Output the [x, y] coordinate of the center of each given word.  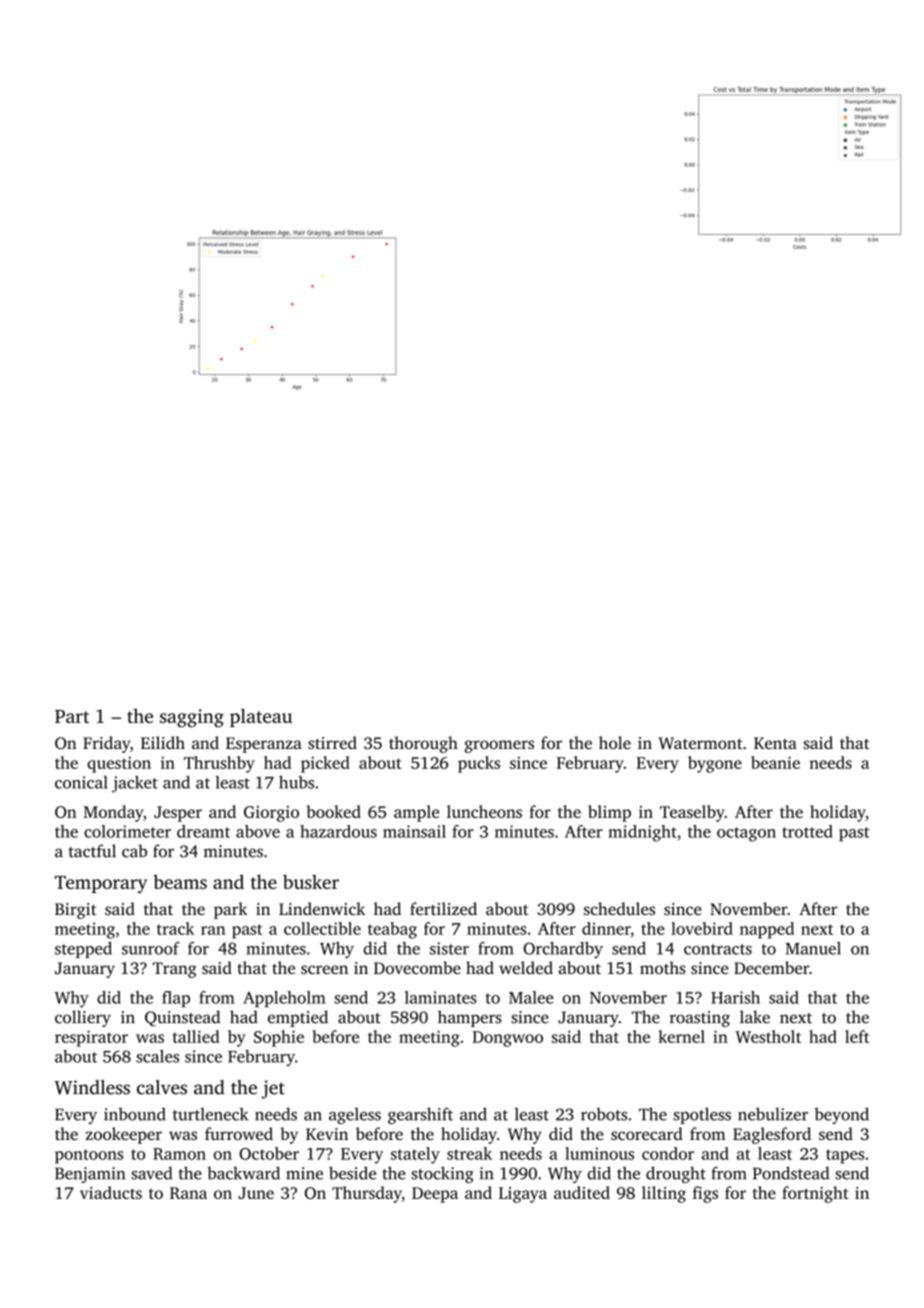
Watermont [701, 743]
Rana [188, 1193]
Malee [531, 997]
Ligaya [523, 1195]
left [857, 1036]
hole [615, 742]
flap [176, 999]
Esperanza [264, 745]
